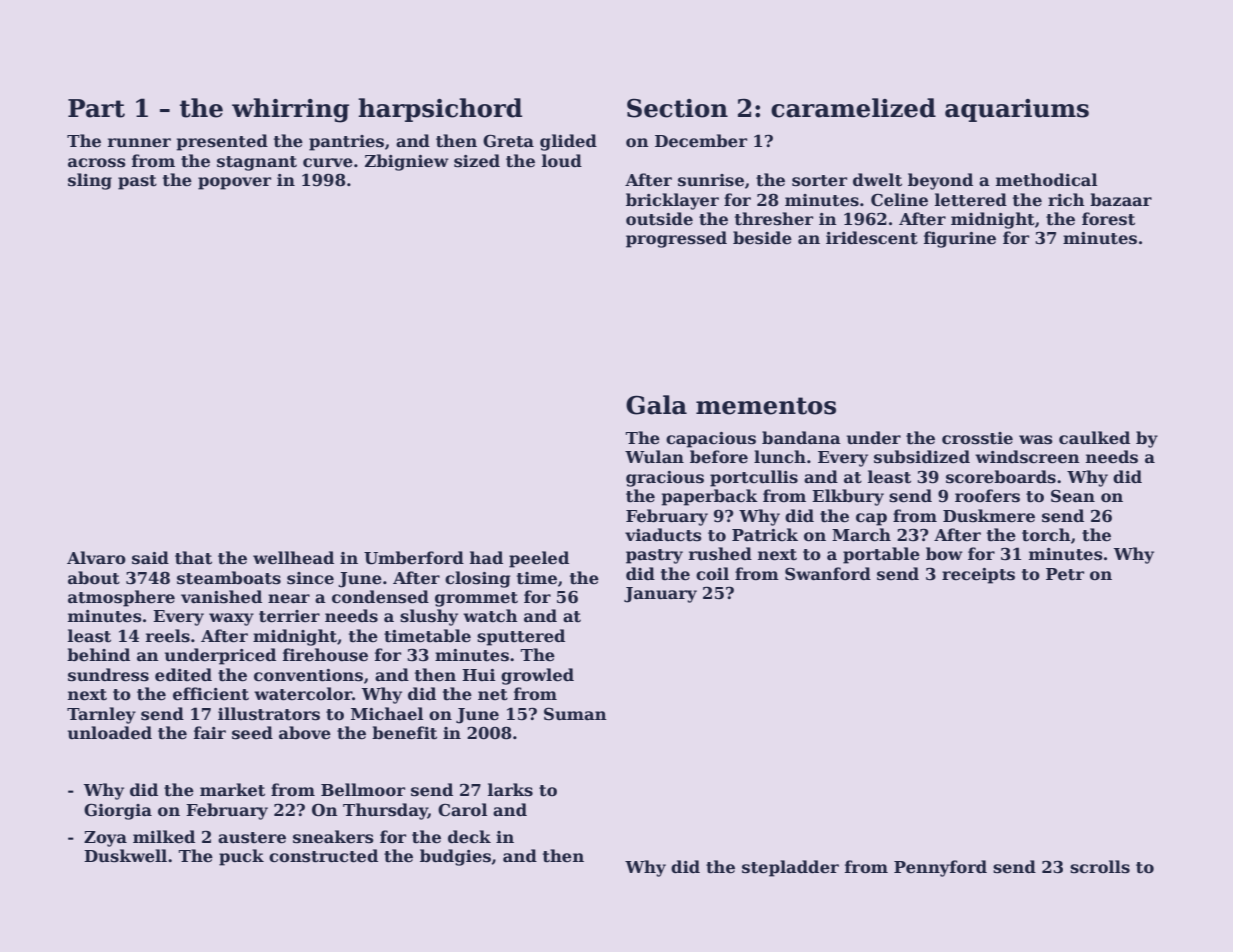  Describe the element at coordinates (221, 597) in the screenshot. I see `vanished` at that location.
